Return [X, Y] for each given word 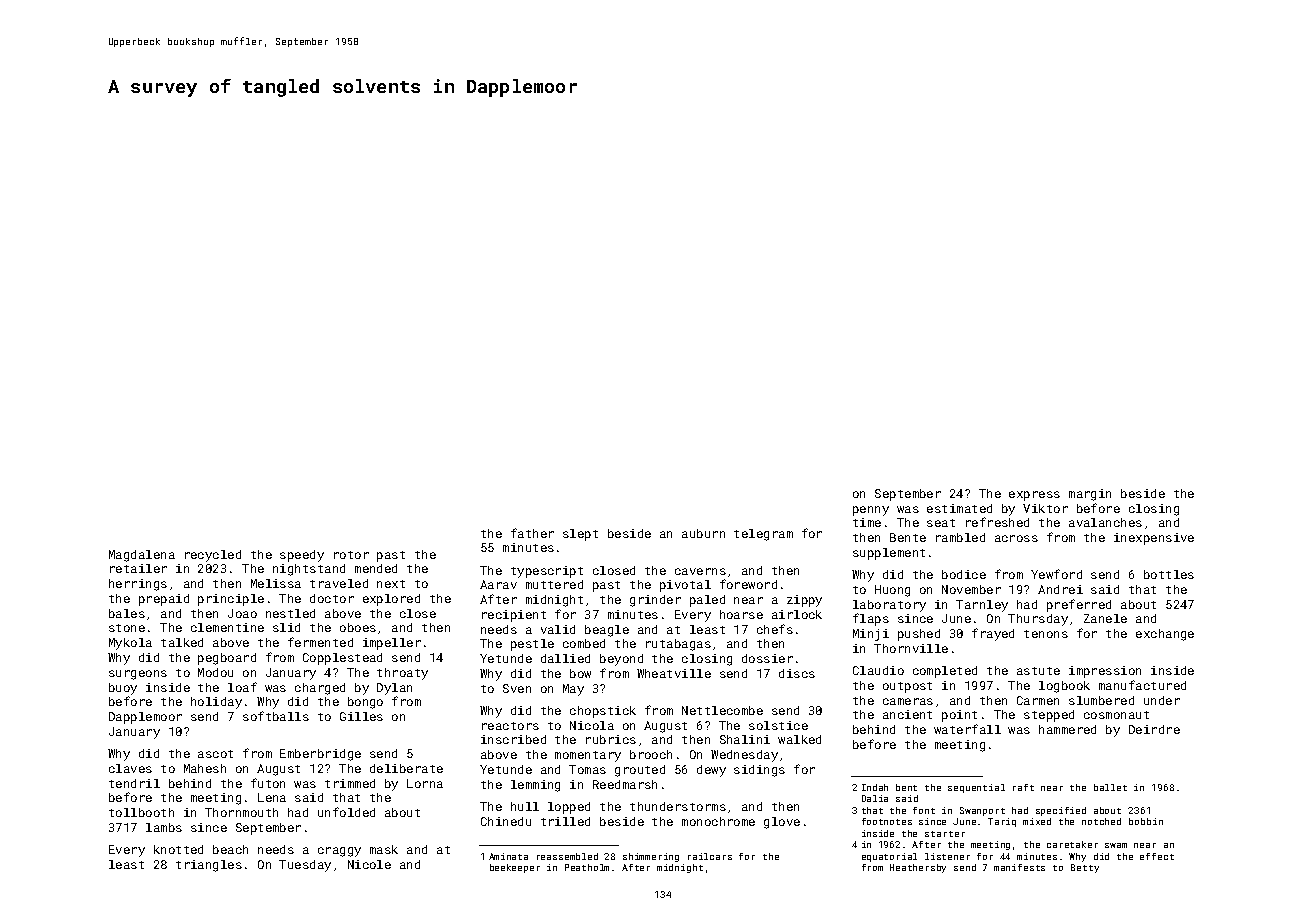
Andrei [1060, 589]
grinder [655, 601]
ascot [215, 754]
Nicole [369, 864]
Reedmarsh [625, 784]
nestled [290, 613]
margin [1090, 495]
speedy [302, 556]
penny [871, 511]
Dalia [875, 798]
